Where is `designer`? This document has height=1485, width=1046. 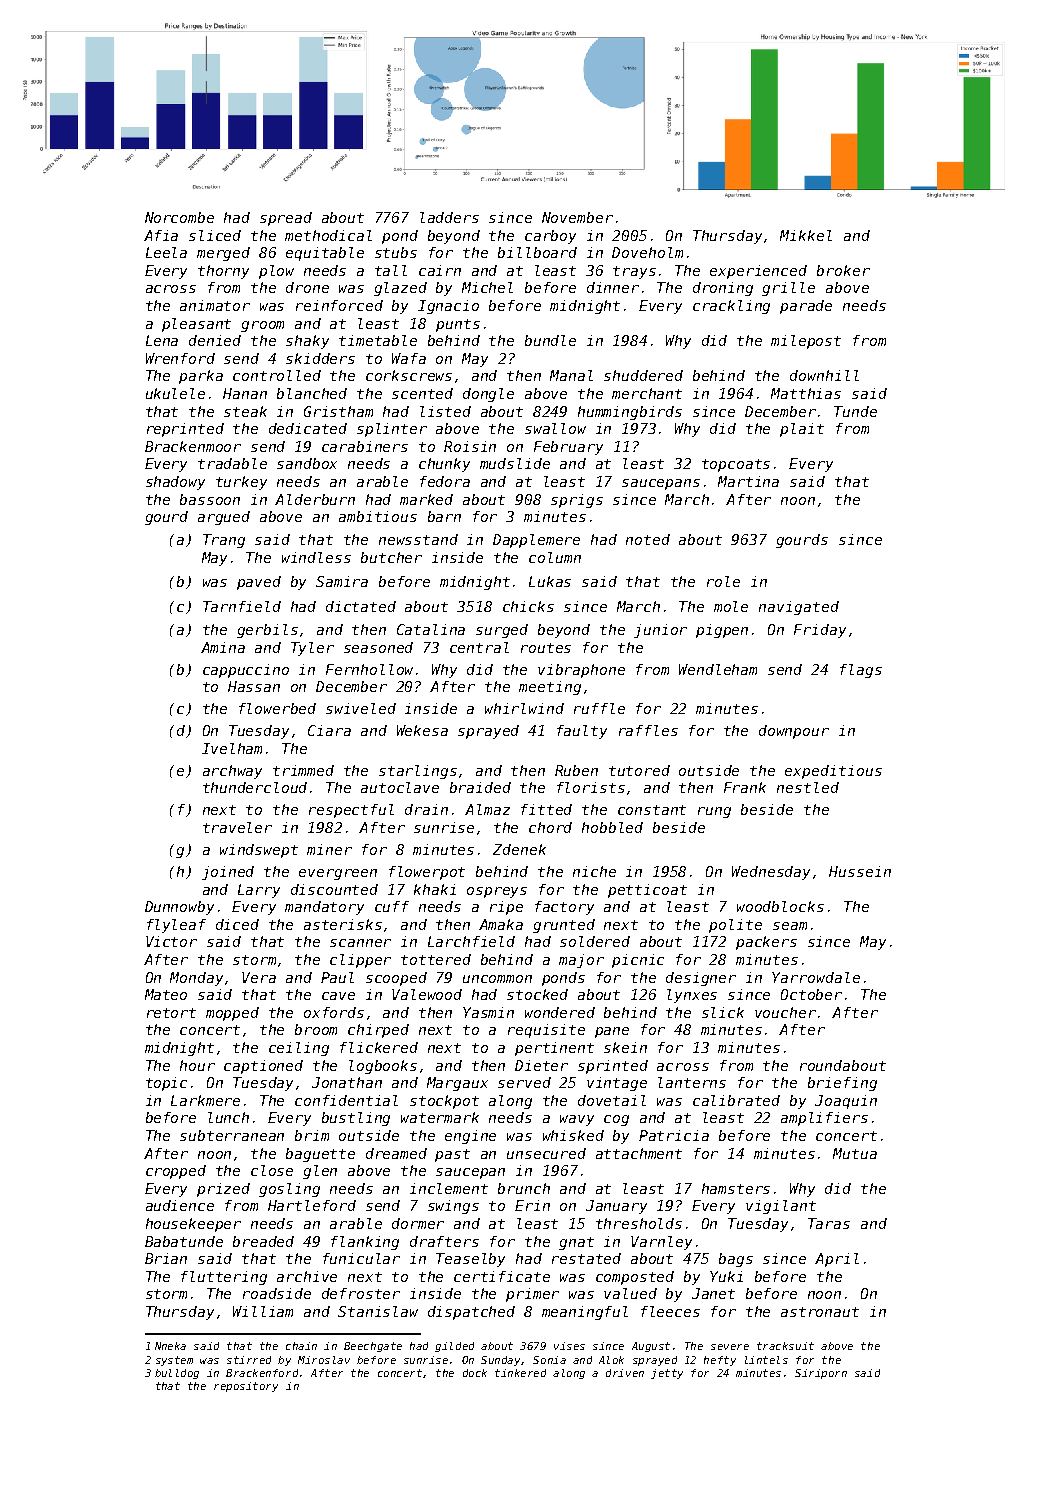 designer is located at coordinates (701, 979).
